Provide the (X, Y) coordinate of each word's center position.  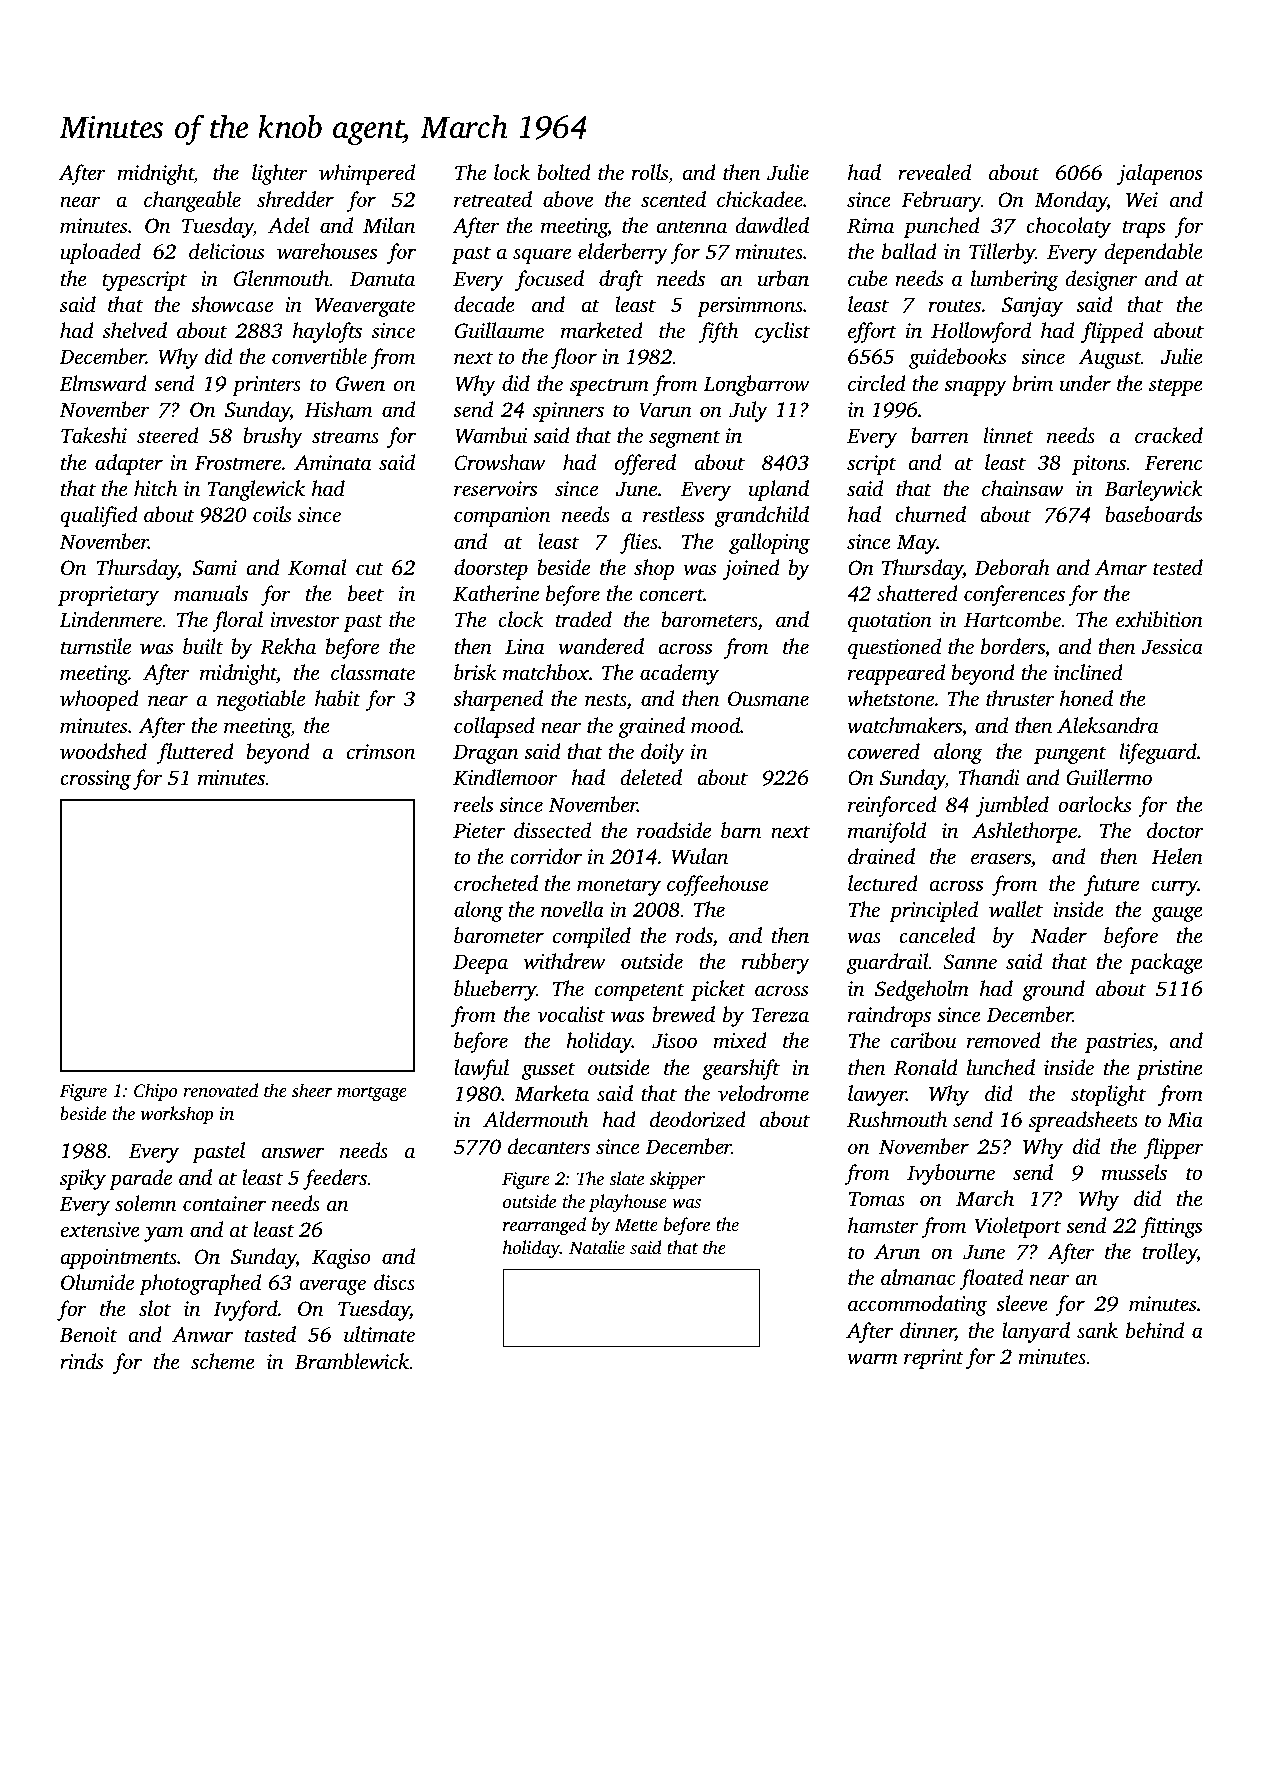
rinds (81, 1361)
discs (394, 1282)
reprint (934, 1359)
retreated (493, 199)
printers (266, 386)
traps (1144, 229)
